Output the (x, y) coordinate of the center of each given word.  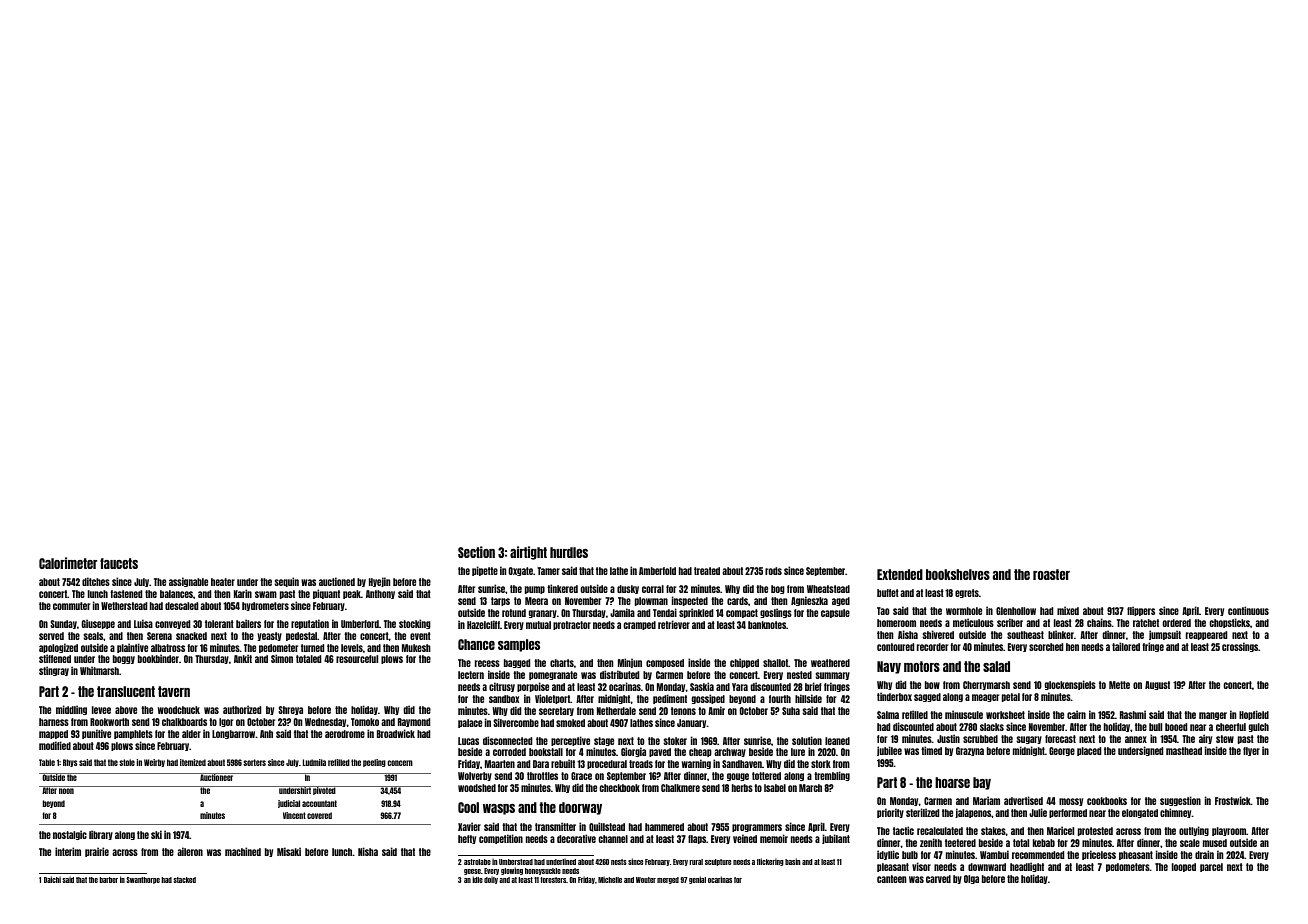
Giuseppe (98, 624)
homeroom (896, 623)
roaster (1051, 574)
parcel (1211, 867)
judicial (289, 804)
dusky (628, 589)
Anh (266, 734)
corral (653, 589)
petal (1011, 697)
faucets (119, 563)
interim (68, 851)
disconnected (507, 740)
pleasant (893, 867)
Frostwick (1233, 800)
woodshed (477, 788)
